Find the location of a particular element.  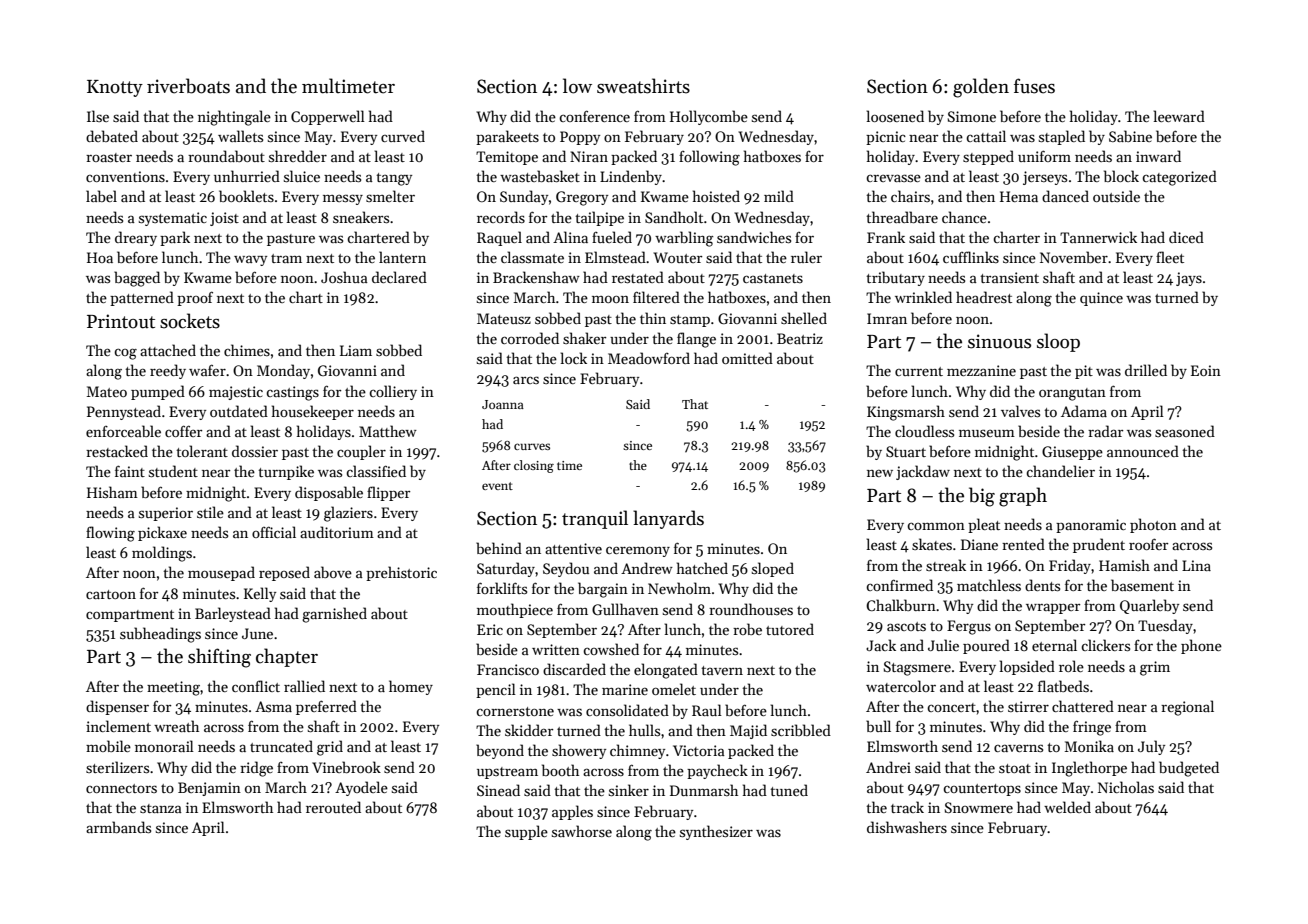

headrest is located at coordinates (984, 297).
